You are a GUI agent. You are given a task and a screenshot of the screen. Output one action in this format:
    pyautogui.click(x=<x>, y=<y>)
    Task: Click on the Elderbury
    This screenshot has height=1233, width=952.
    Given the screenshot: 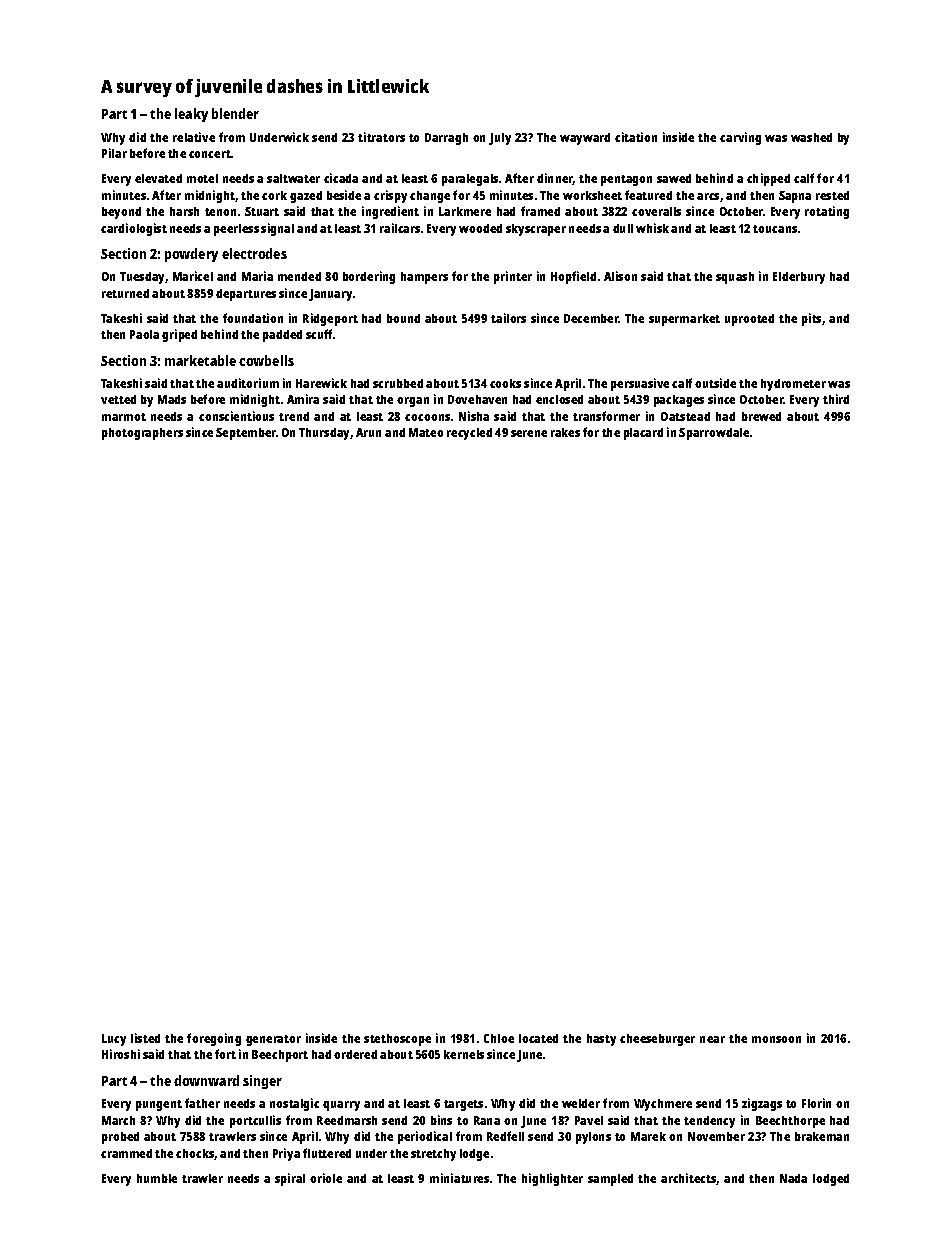 What is the action you would take?
    pyautogui.click(x=799, y=278)
